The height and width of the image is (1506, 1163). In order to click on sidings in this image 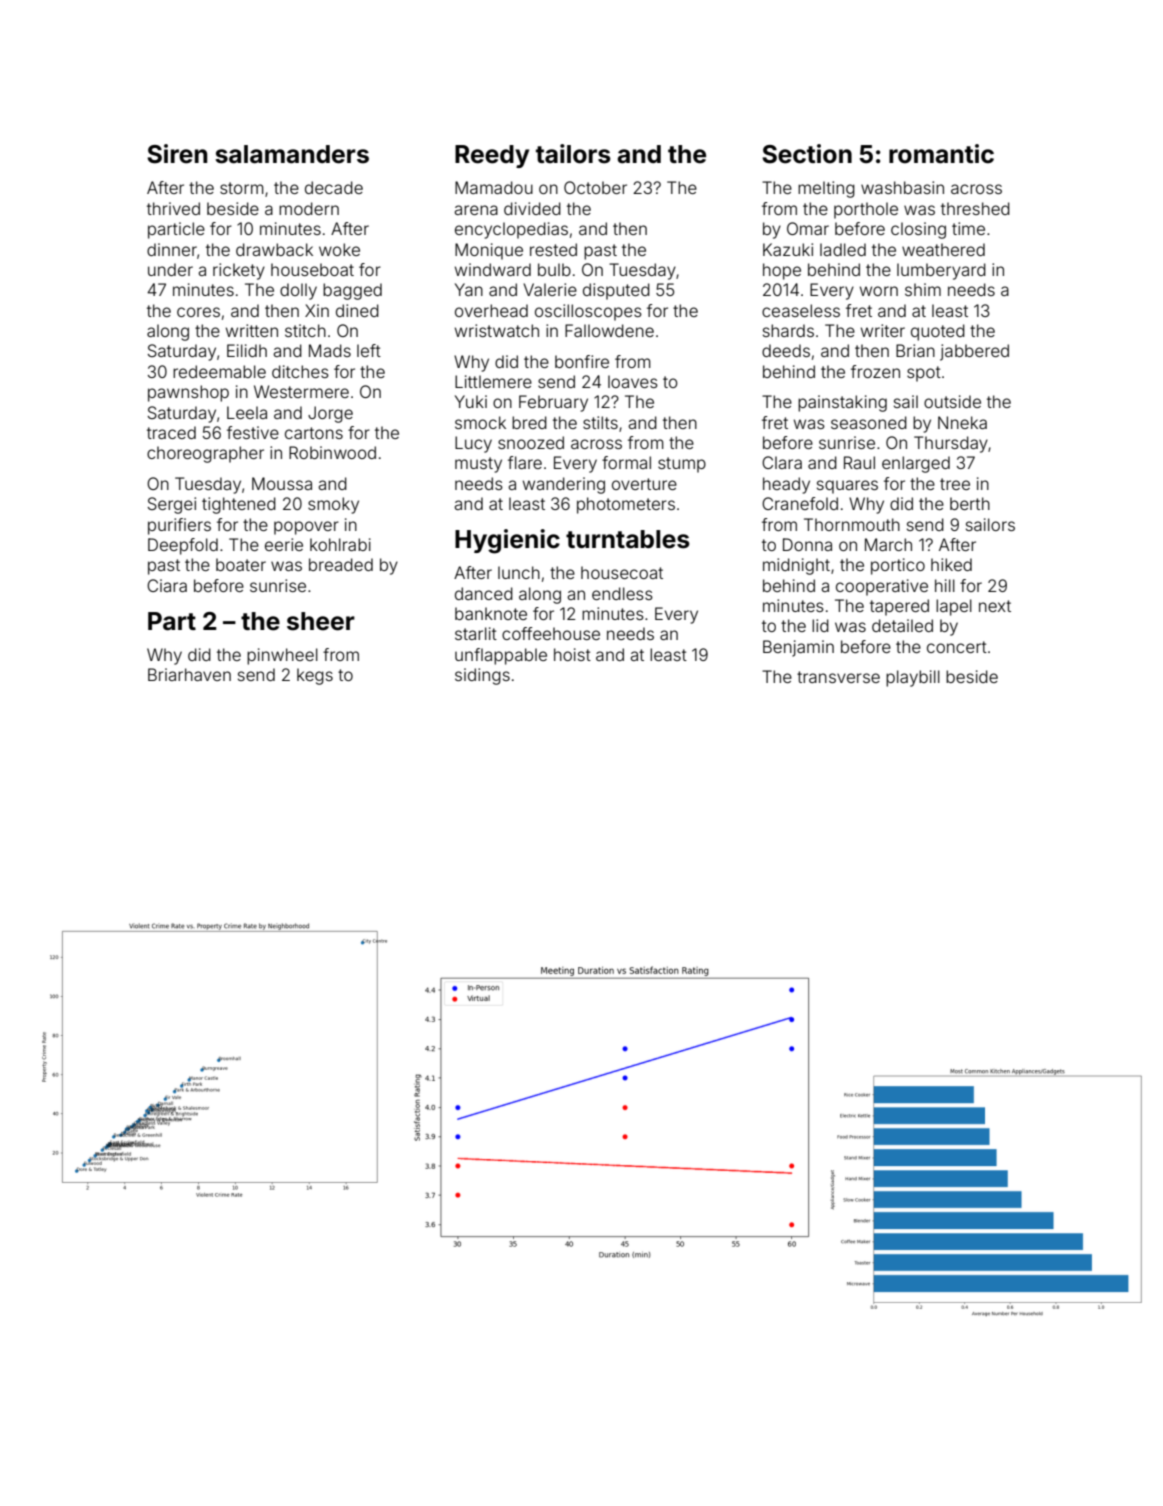, I will do `click(482, 676)`.
